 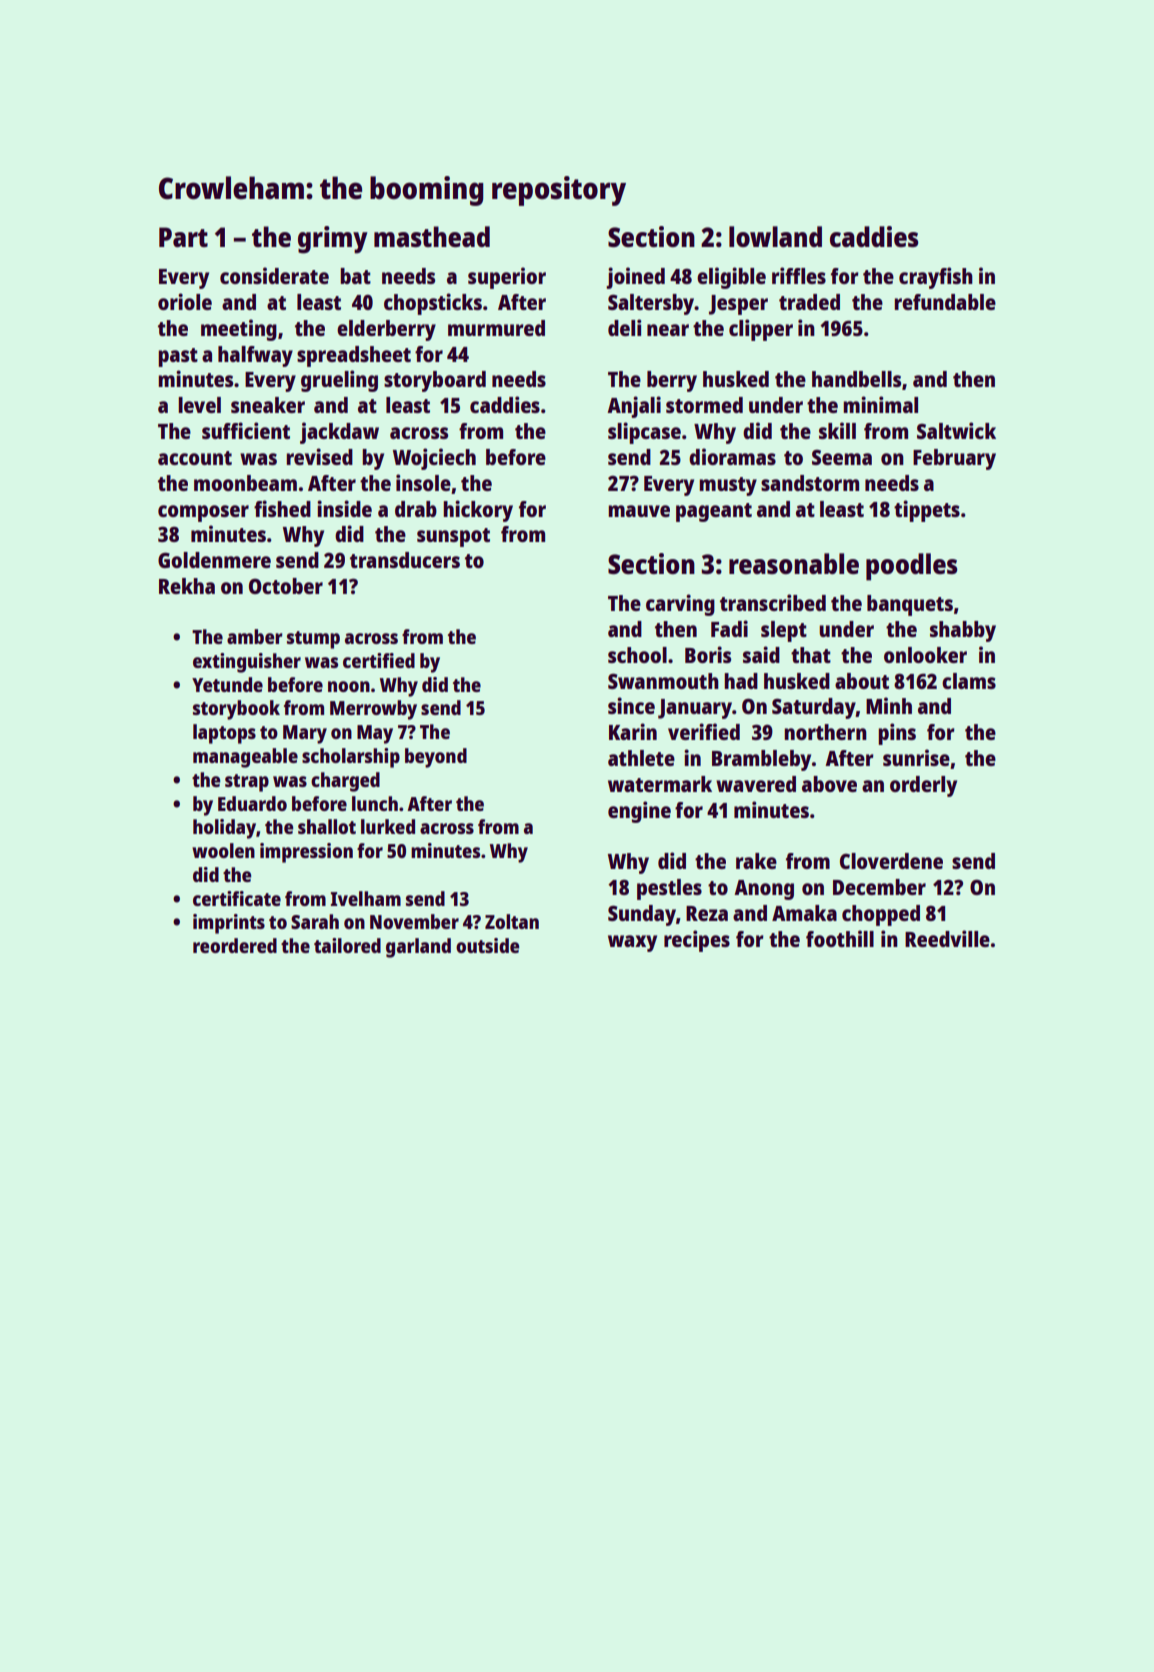 What do you see at coordinates (761, 760) in the screenshot?
I see `Brambleby` at bounding box center [761, 760].
